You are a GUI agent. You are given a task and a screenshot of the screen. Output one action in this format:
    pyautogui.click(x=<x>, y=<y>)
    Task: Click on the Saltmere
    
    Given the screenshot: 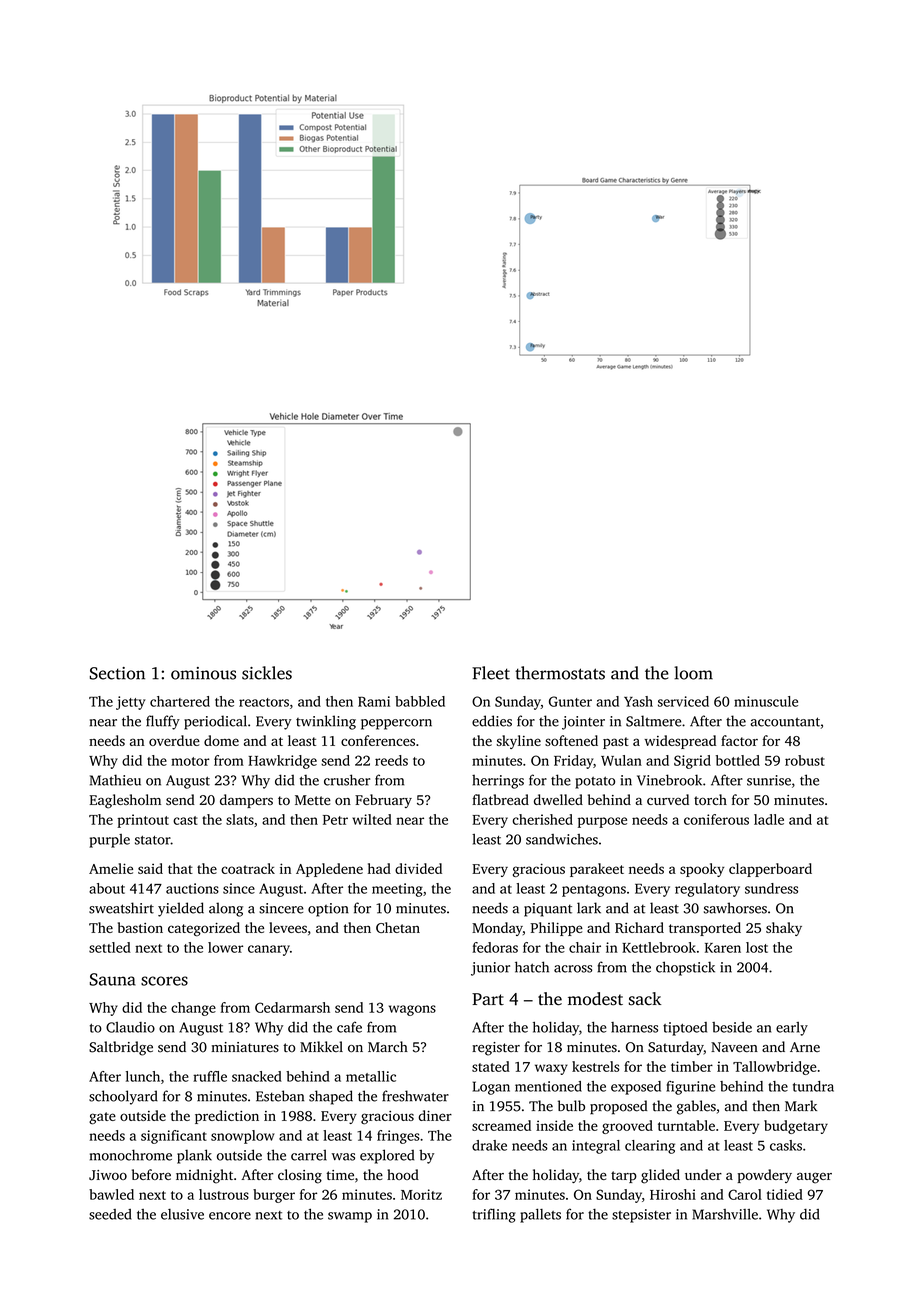 What is the action you would take?
    pyautogui.click(x=653, y=721)
